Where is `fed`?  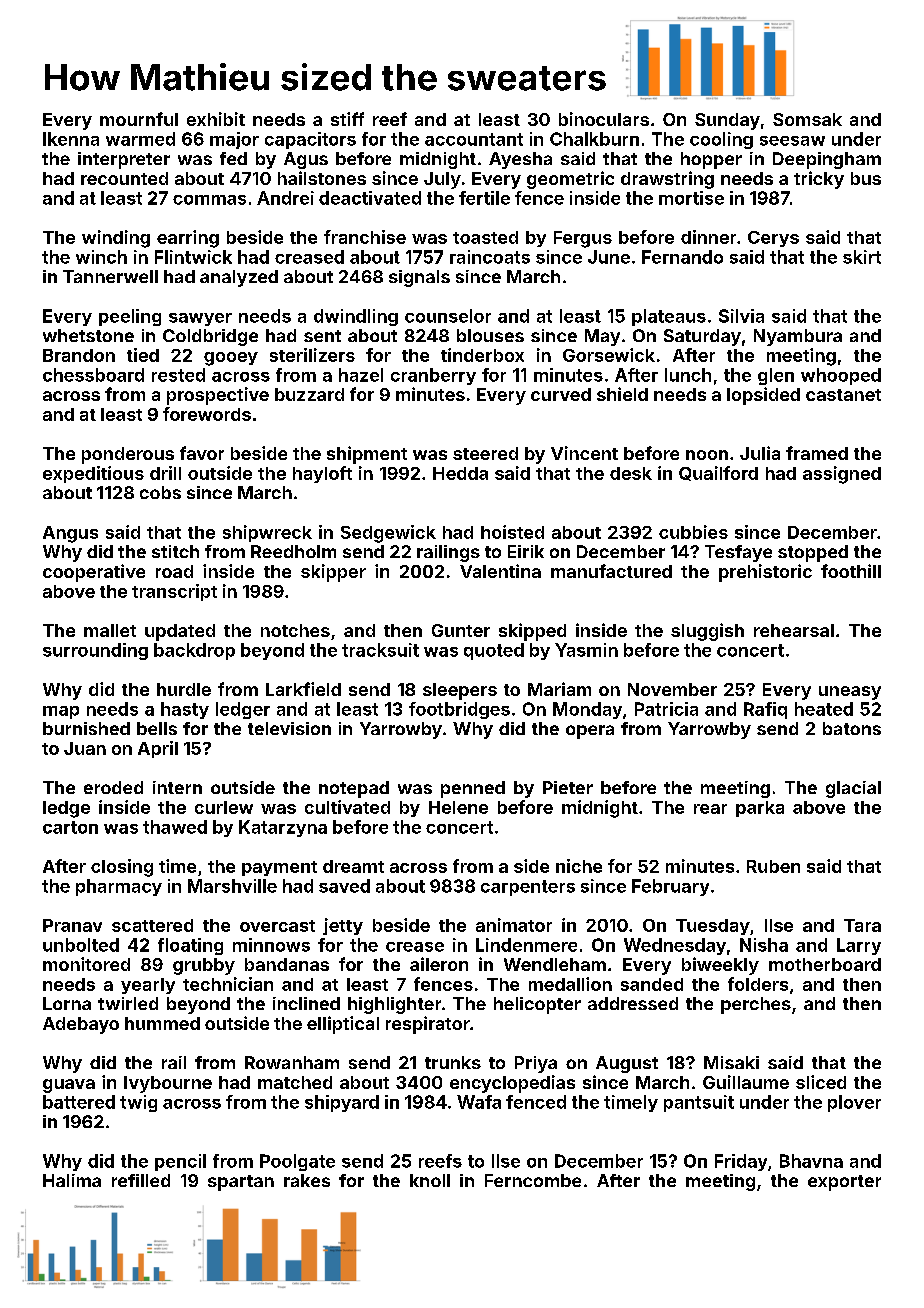 fed is located at coordinates (233, 158).
